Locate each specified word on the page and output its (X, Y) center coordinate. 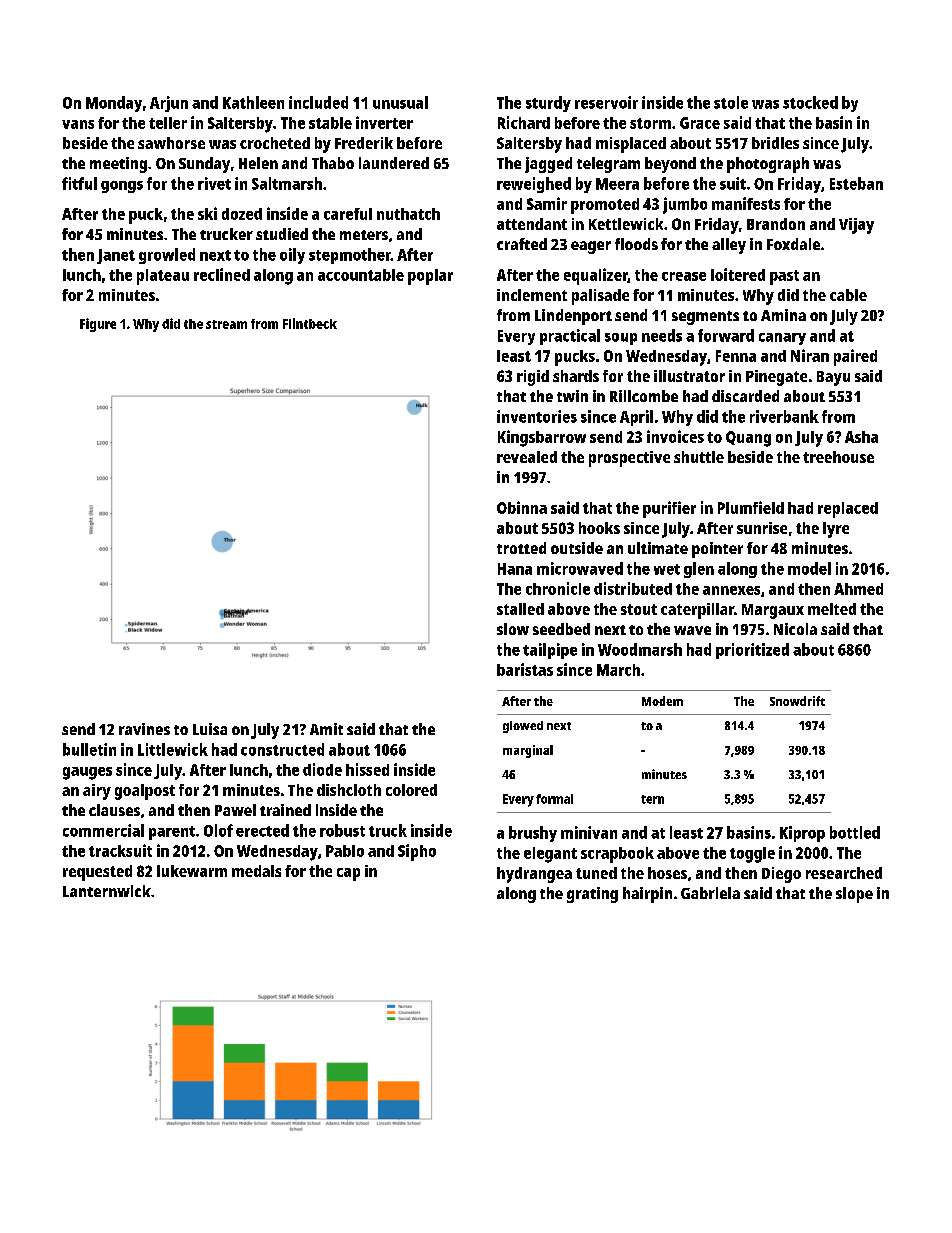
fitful (79, 183)
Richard (524, 122)
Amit (326, 729)
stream (226, 324)
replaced (848, 510)
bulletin (89, 749)
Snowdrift (797, 701)
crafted (522, 244)
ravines (144, 729)
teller (168, 123)
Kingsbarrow (542, 438)
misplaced (631, 145)
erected (262, 830)
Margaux (773, 611)
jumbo (685, 205)
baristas (525, 669)
